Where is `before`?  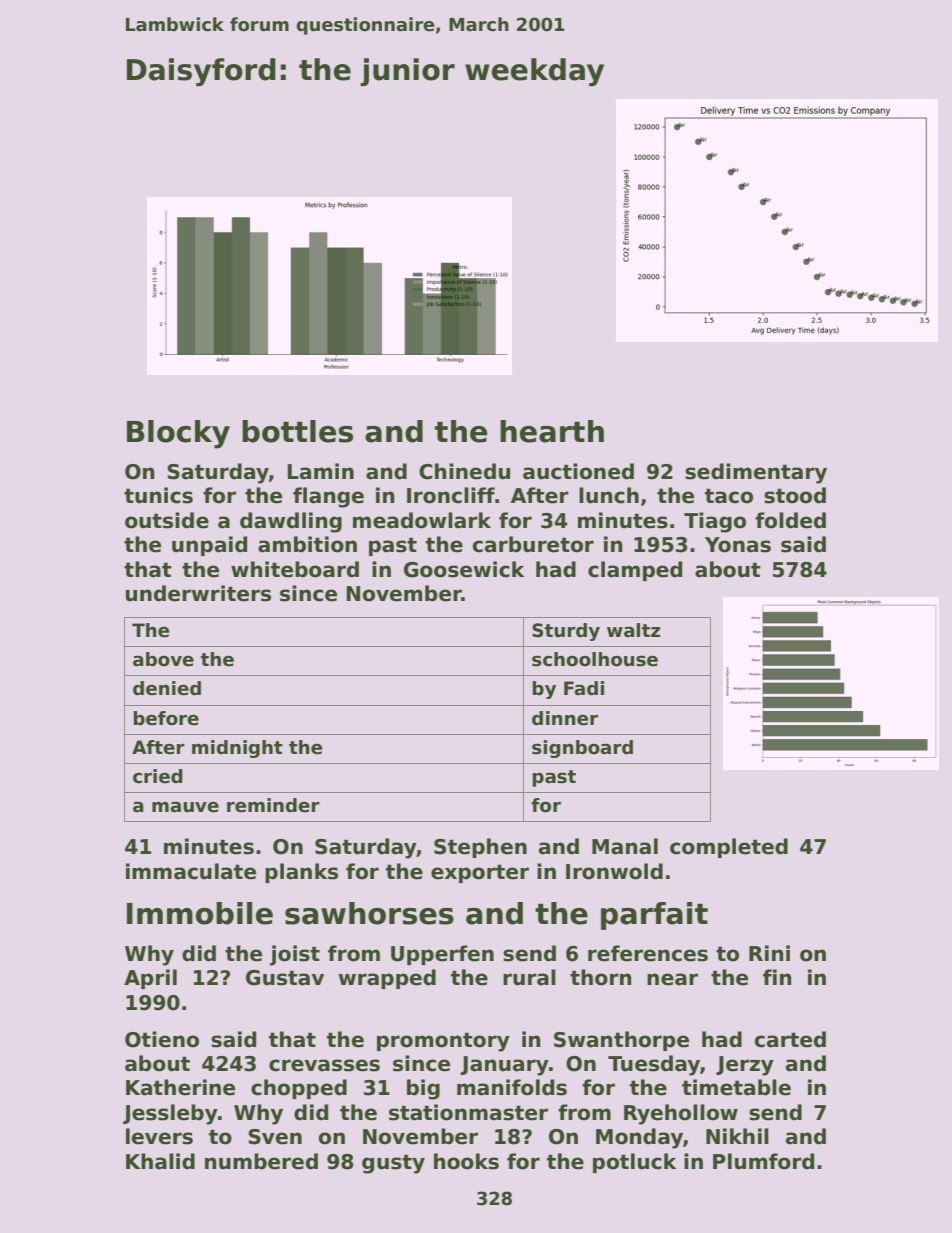 before is located at coordinates (166, 718).
